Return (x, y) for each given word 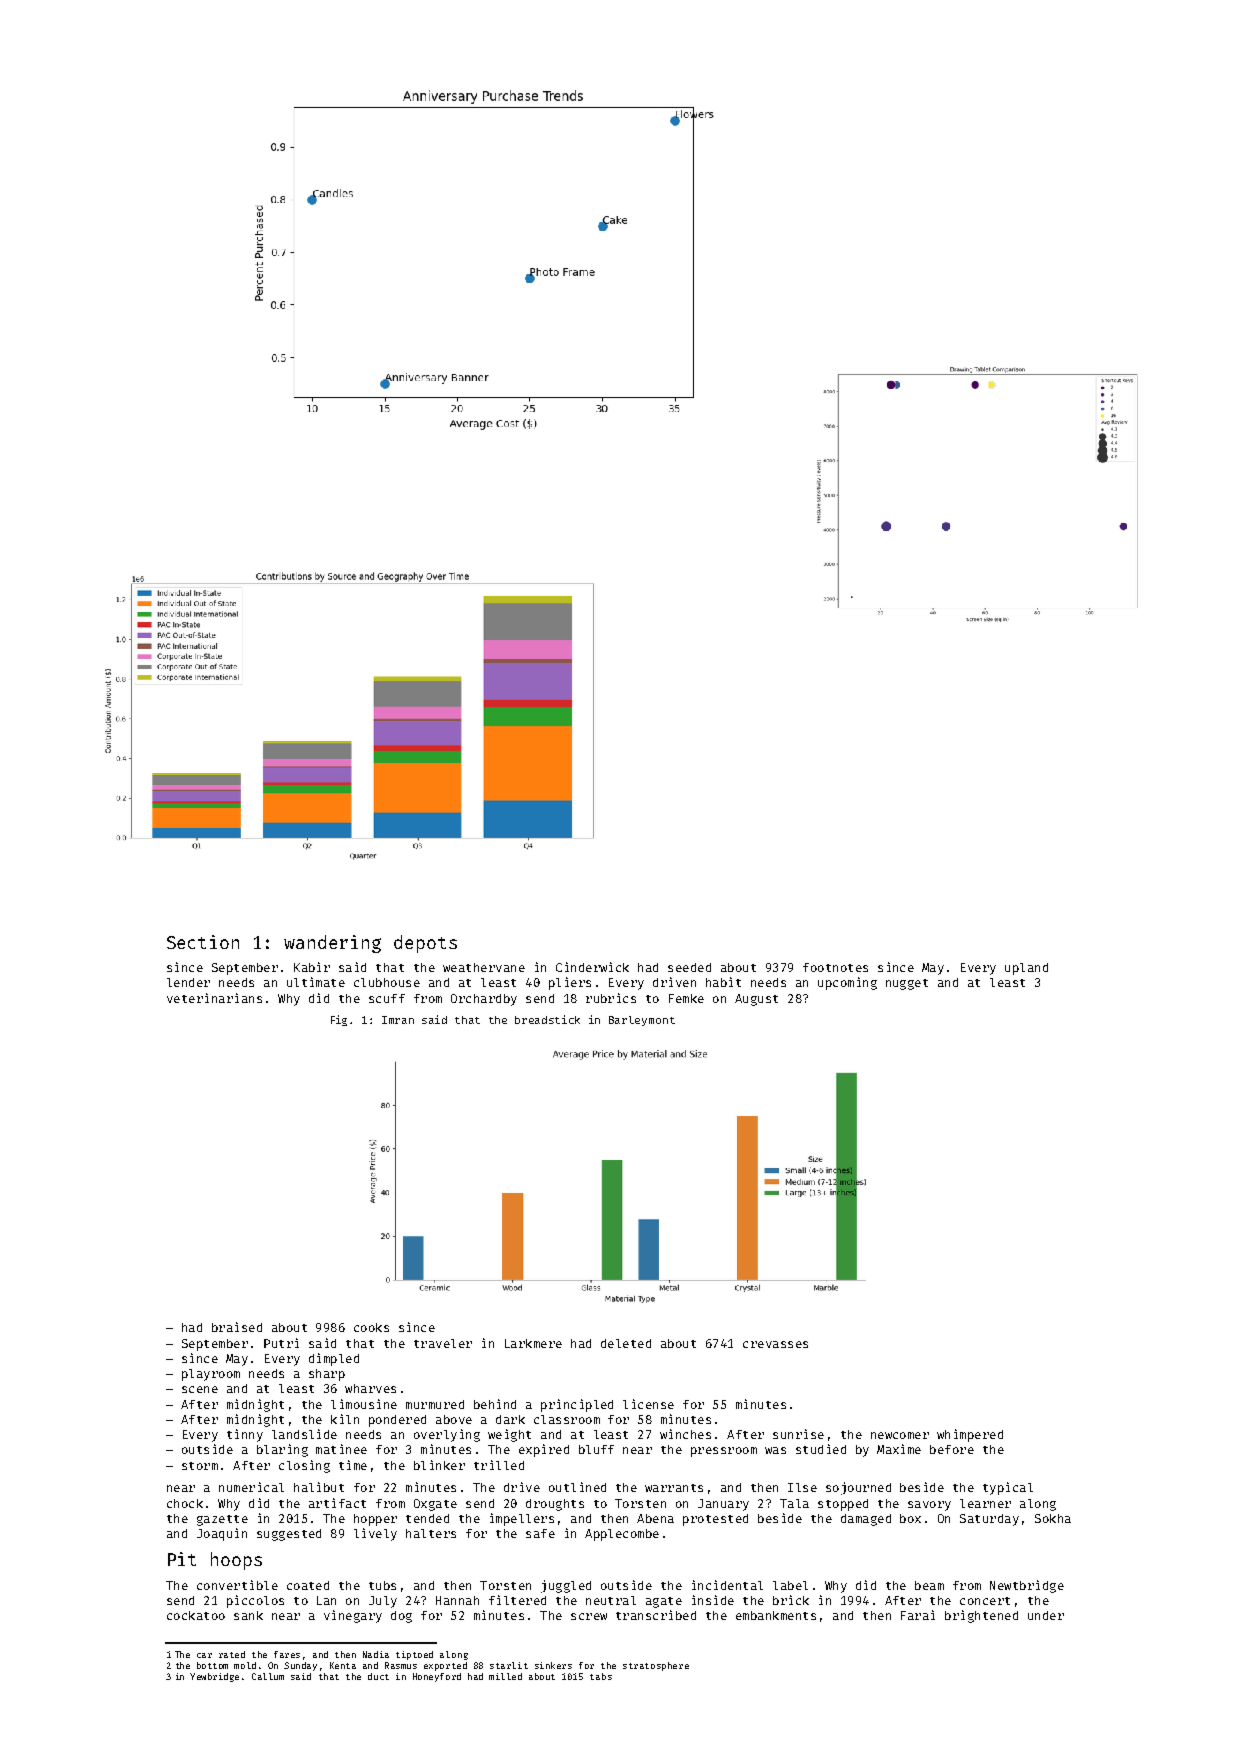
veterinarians (214, 998)
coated (308, 1585)
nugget (907, 984)
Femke (686, 998)
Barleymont (642, 1021)
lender (188, 982)
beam (929, 1585)
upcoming (847, 983)
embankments (776, 1615)
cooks (371, 1327)
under (1046, 1615)
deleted (626, 1343)
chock (185, 1503)
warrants (674, 1488)
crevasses (775, 1344)
